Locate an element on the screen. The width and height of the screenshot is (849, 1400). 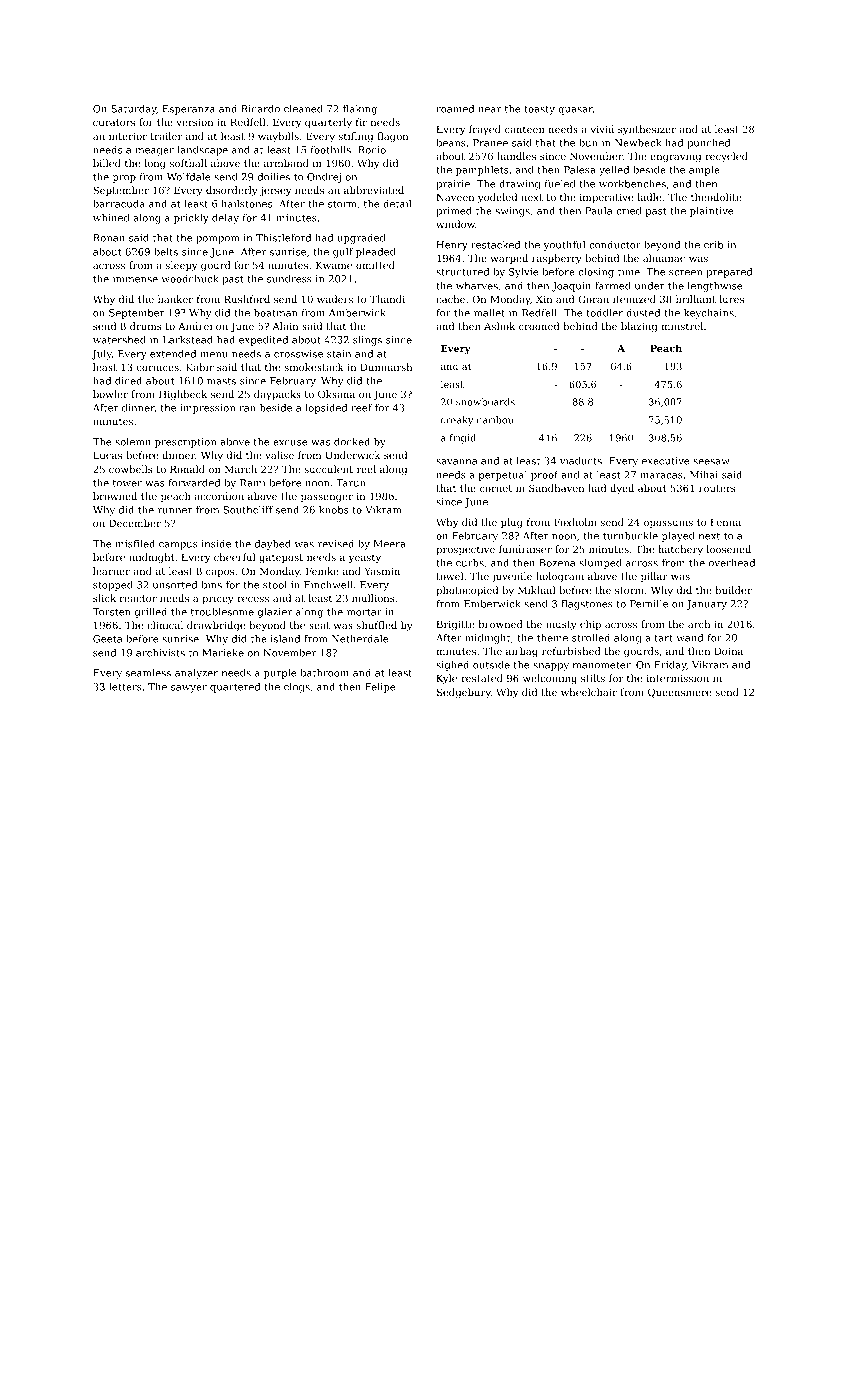
cornices is located at coordinates (158, 367).
